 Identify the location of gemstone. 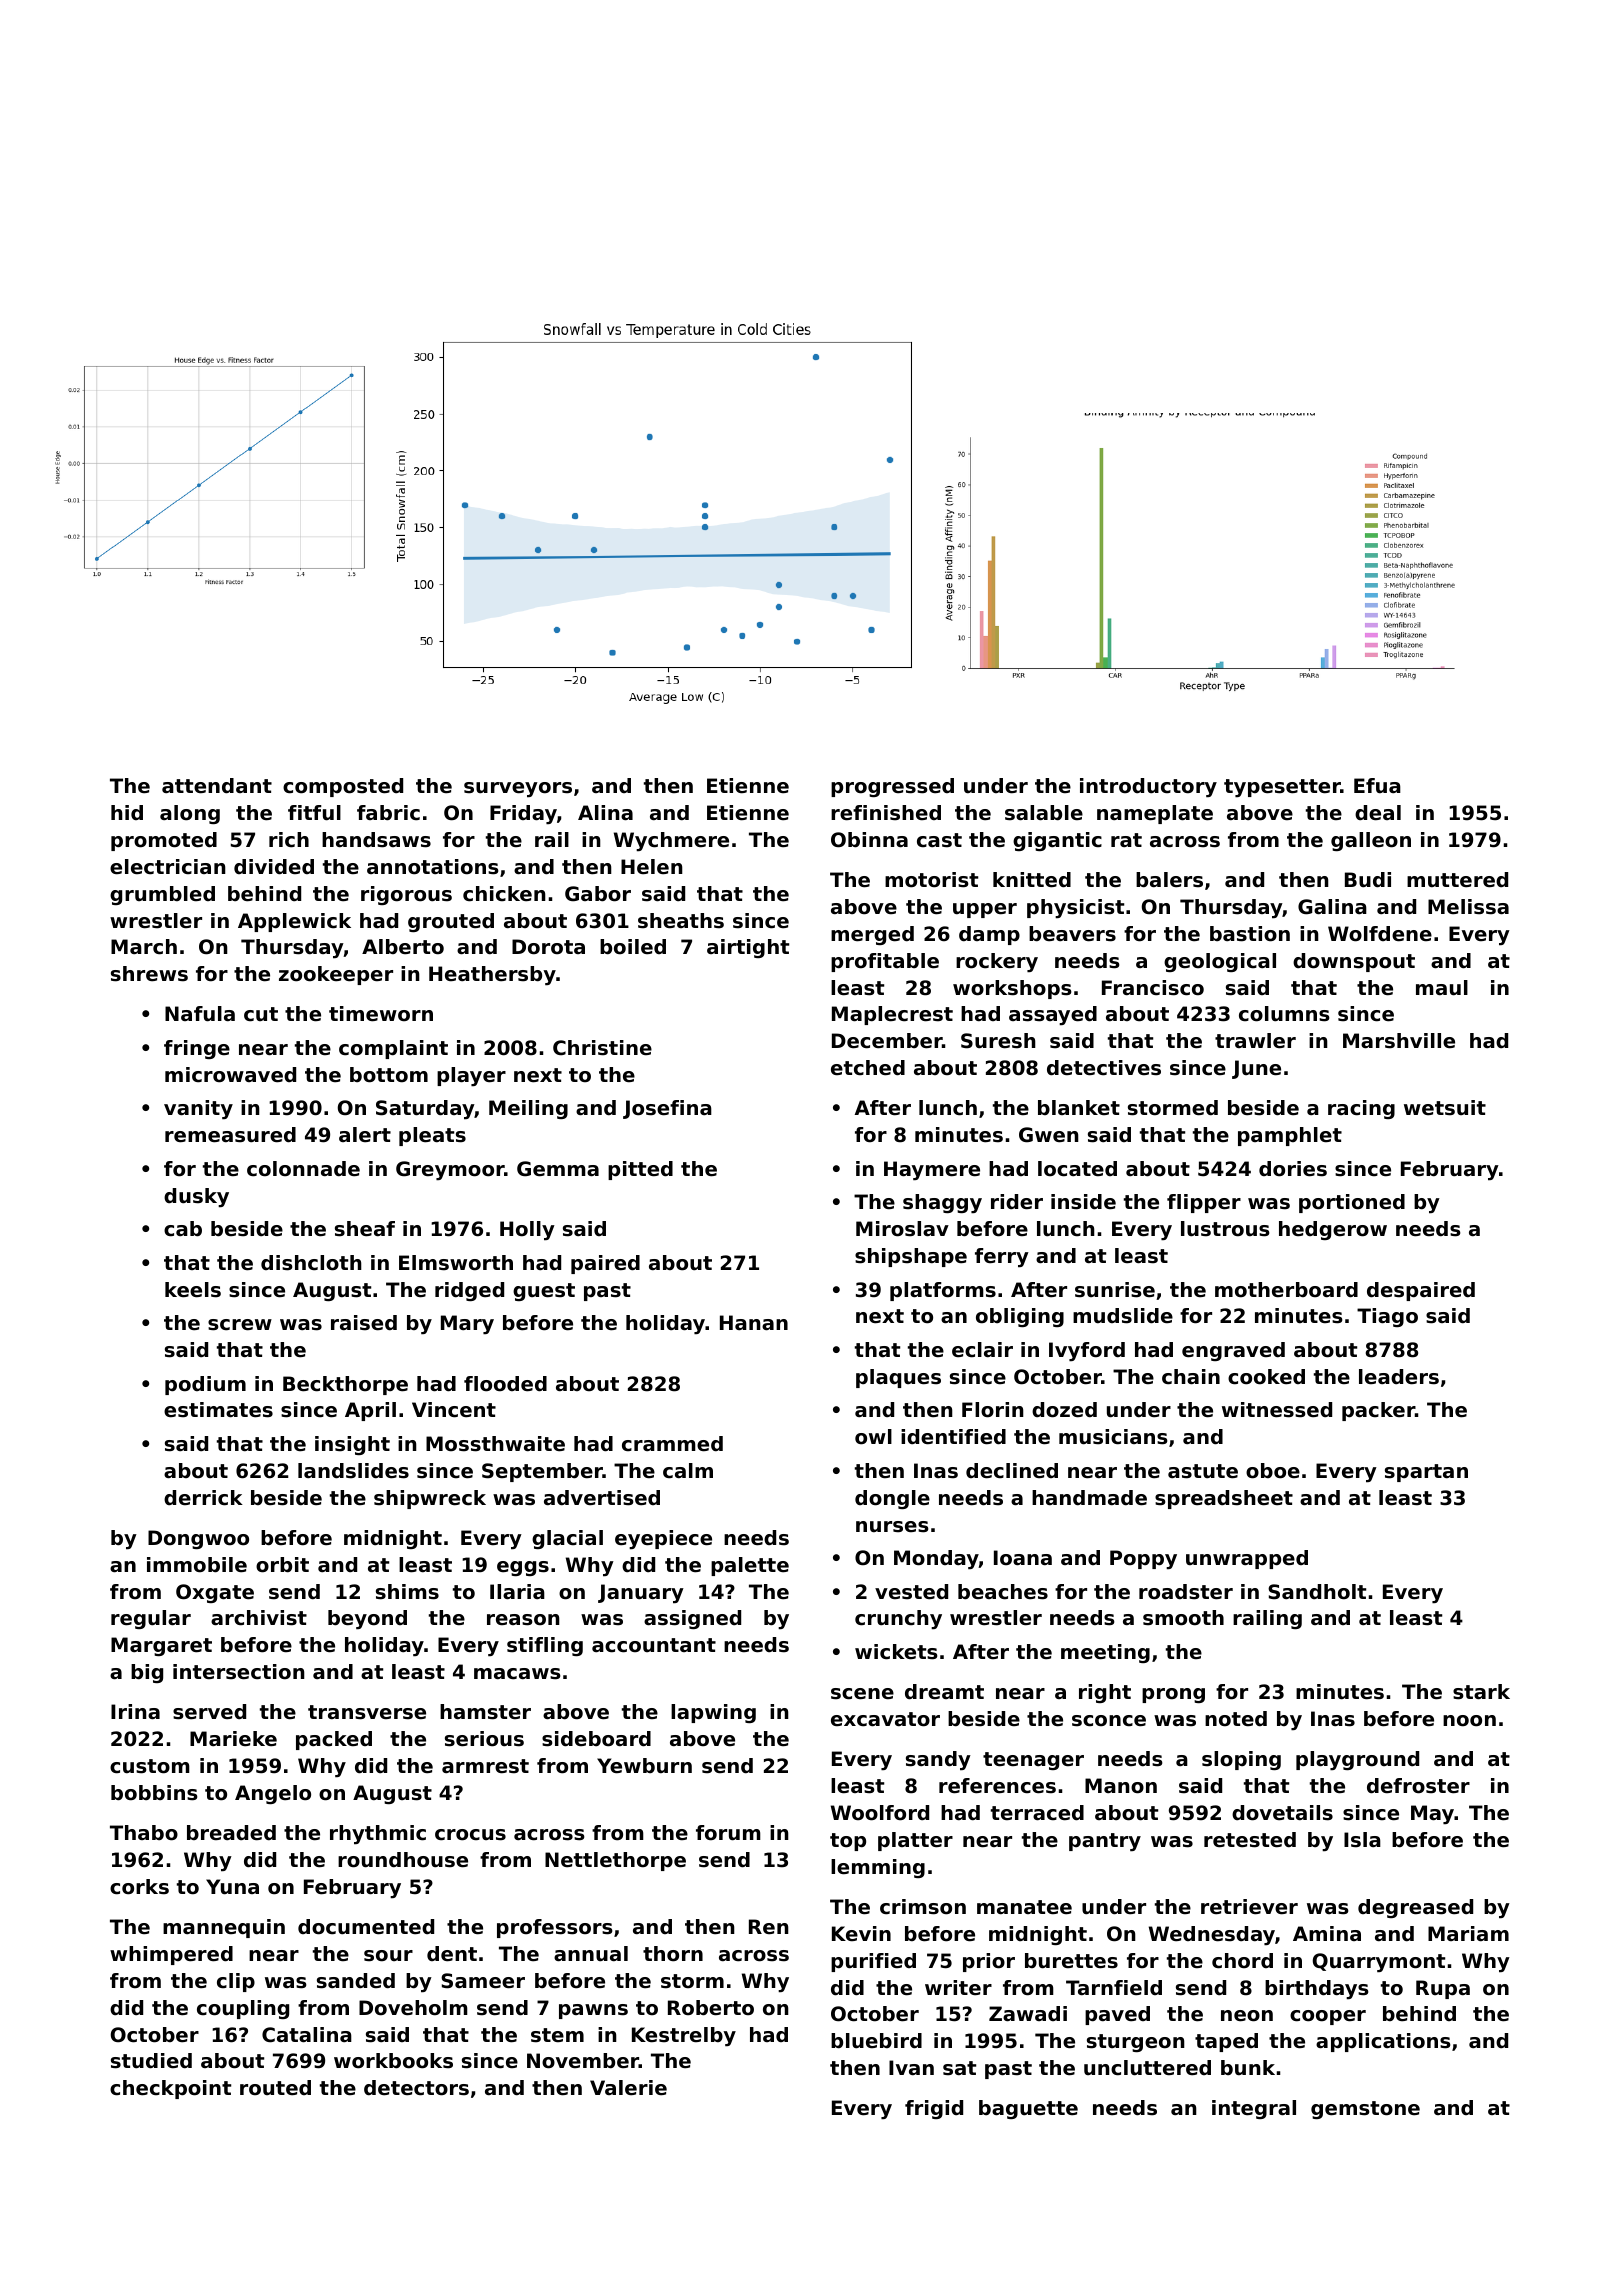
(1365, 2110).
